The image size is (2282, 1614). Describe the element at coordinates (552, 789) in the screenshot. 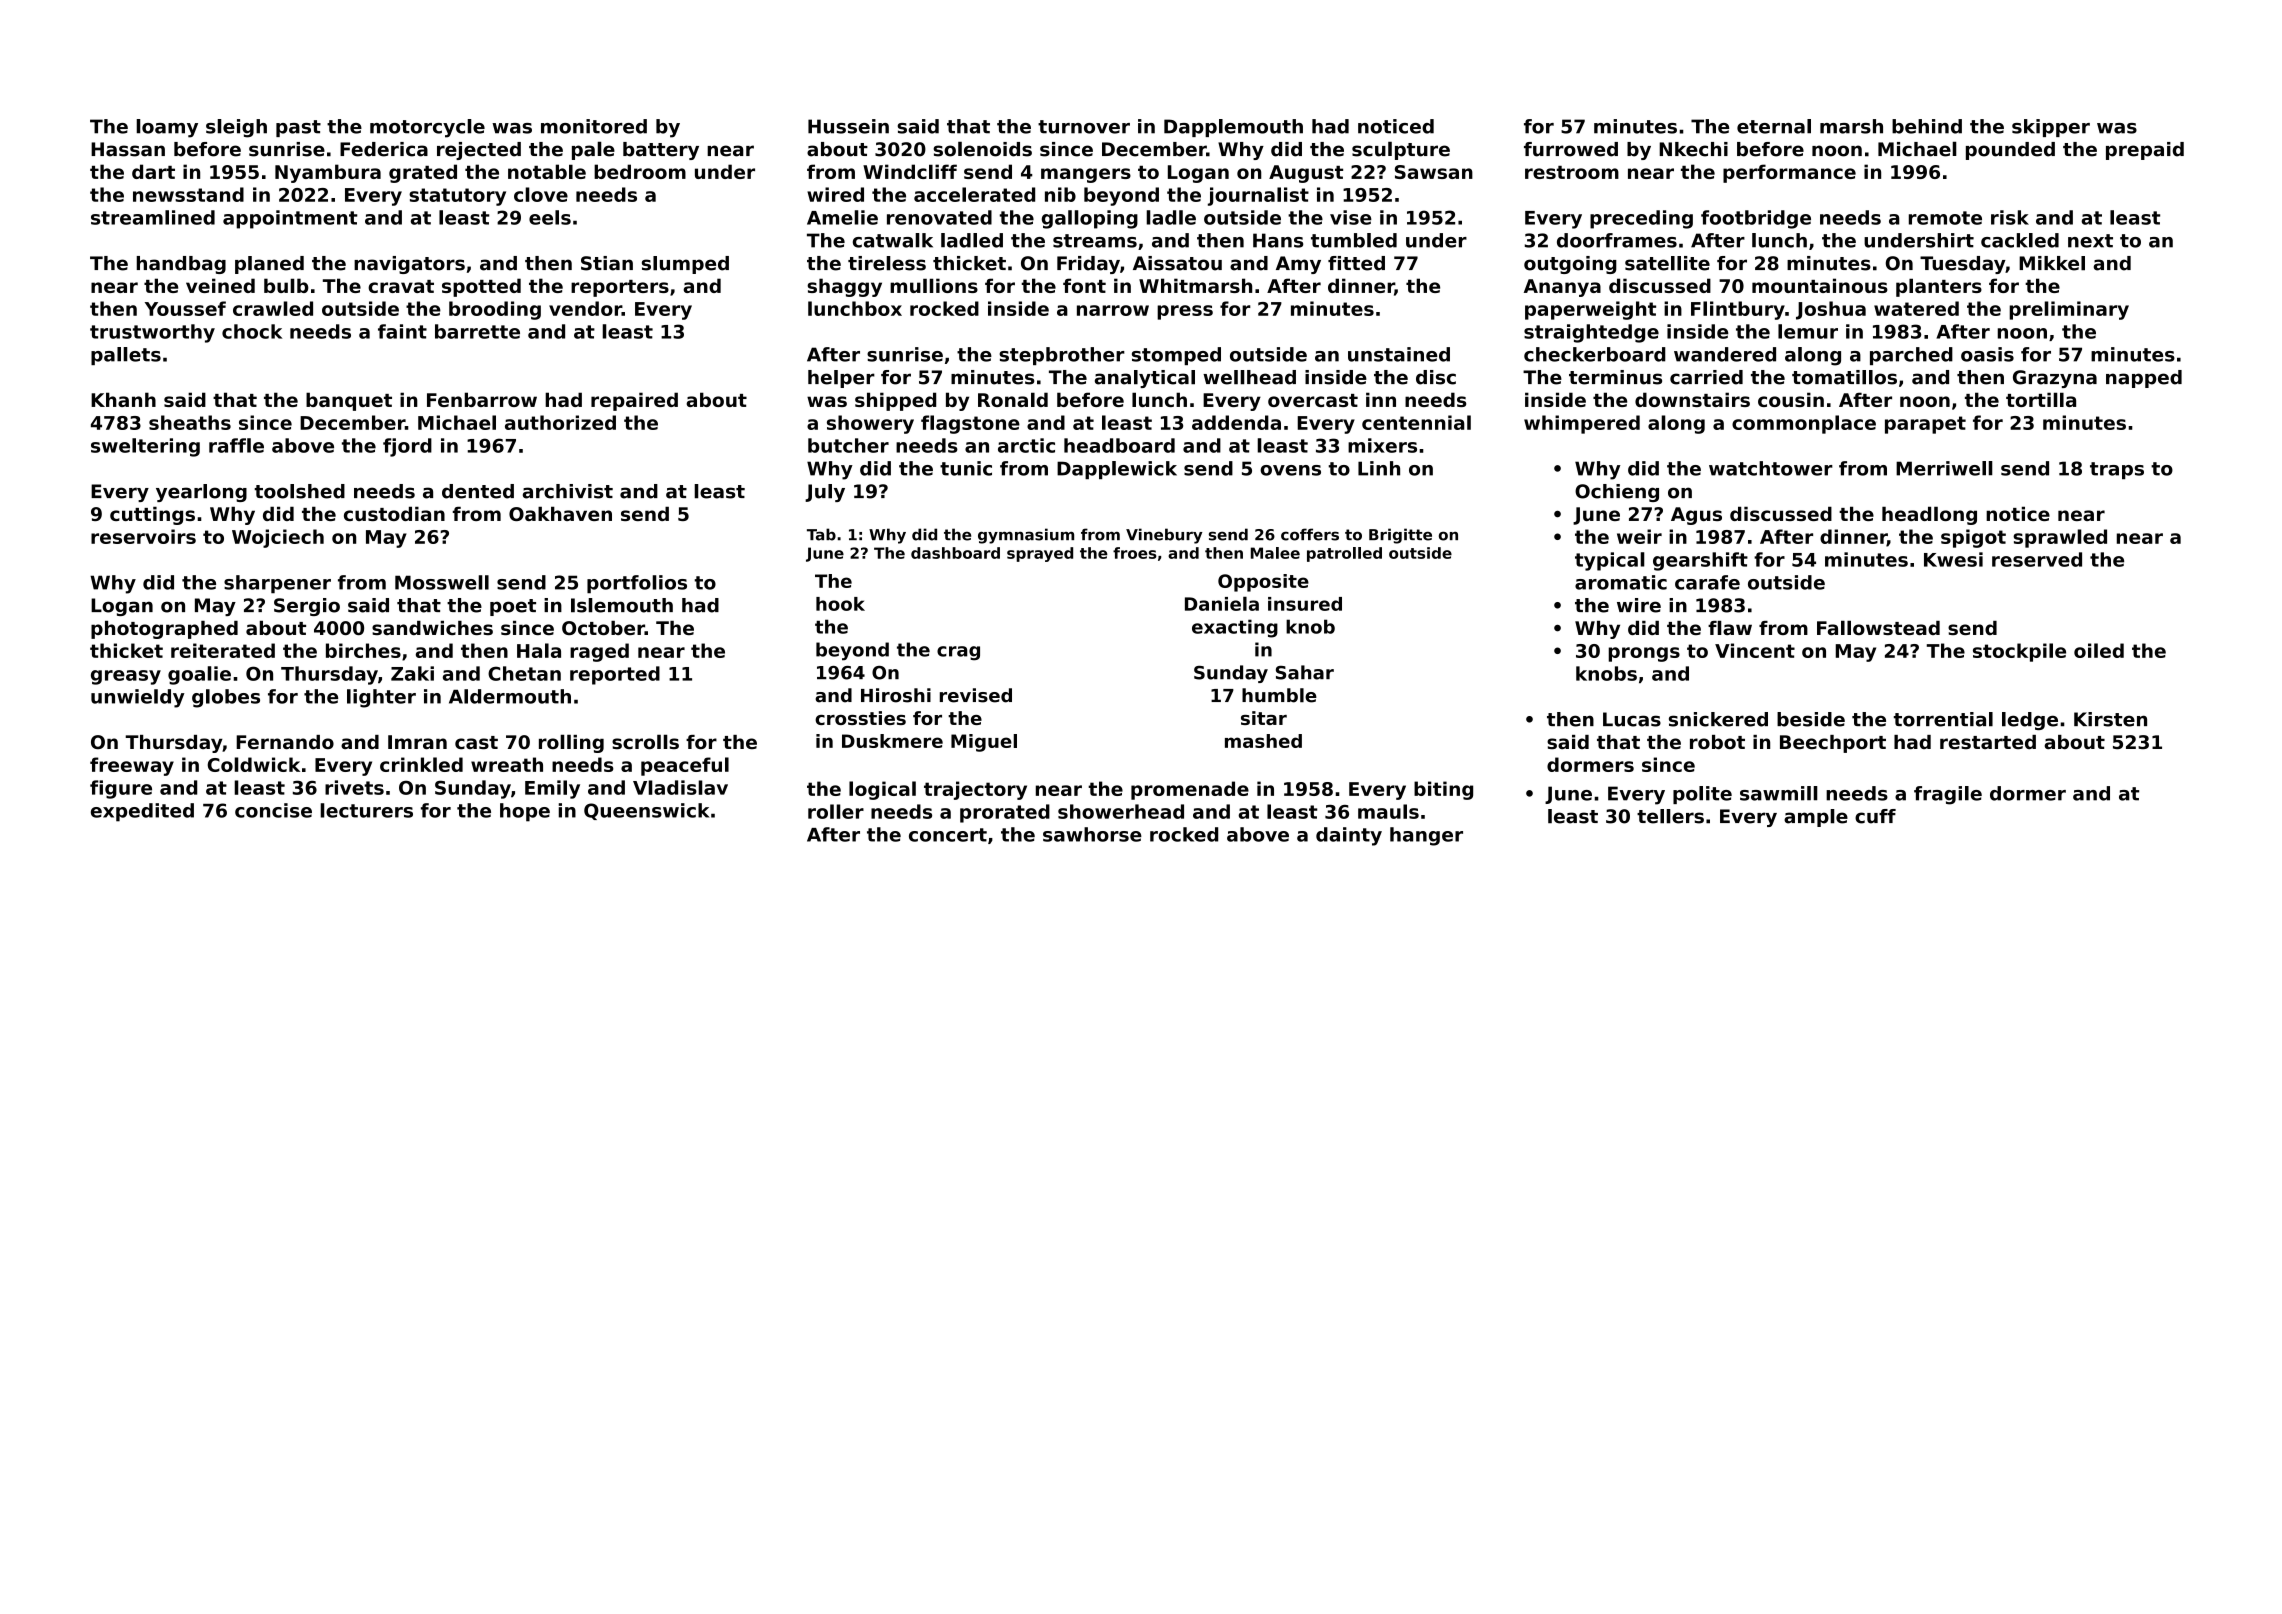

I see `Emily` at that location.
